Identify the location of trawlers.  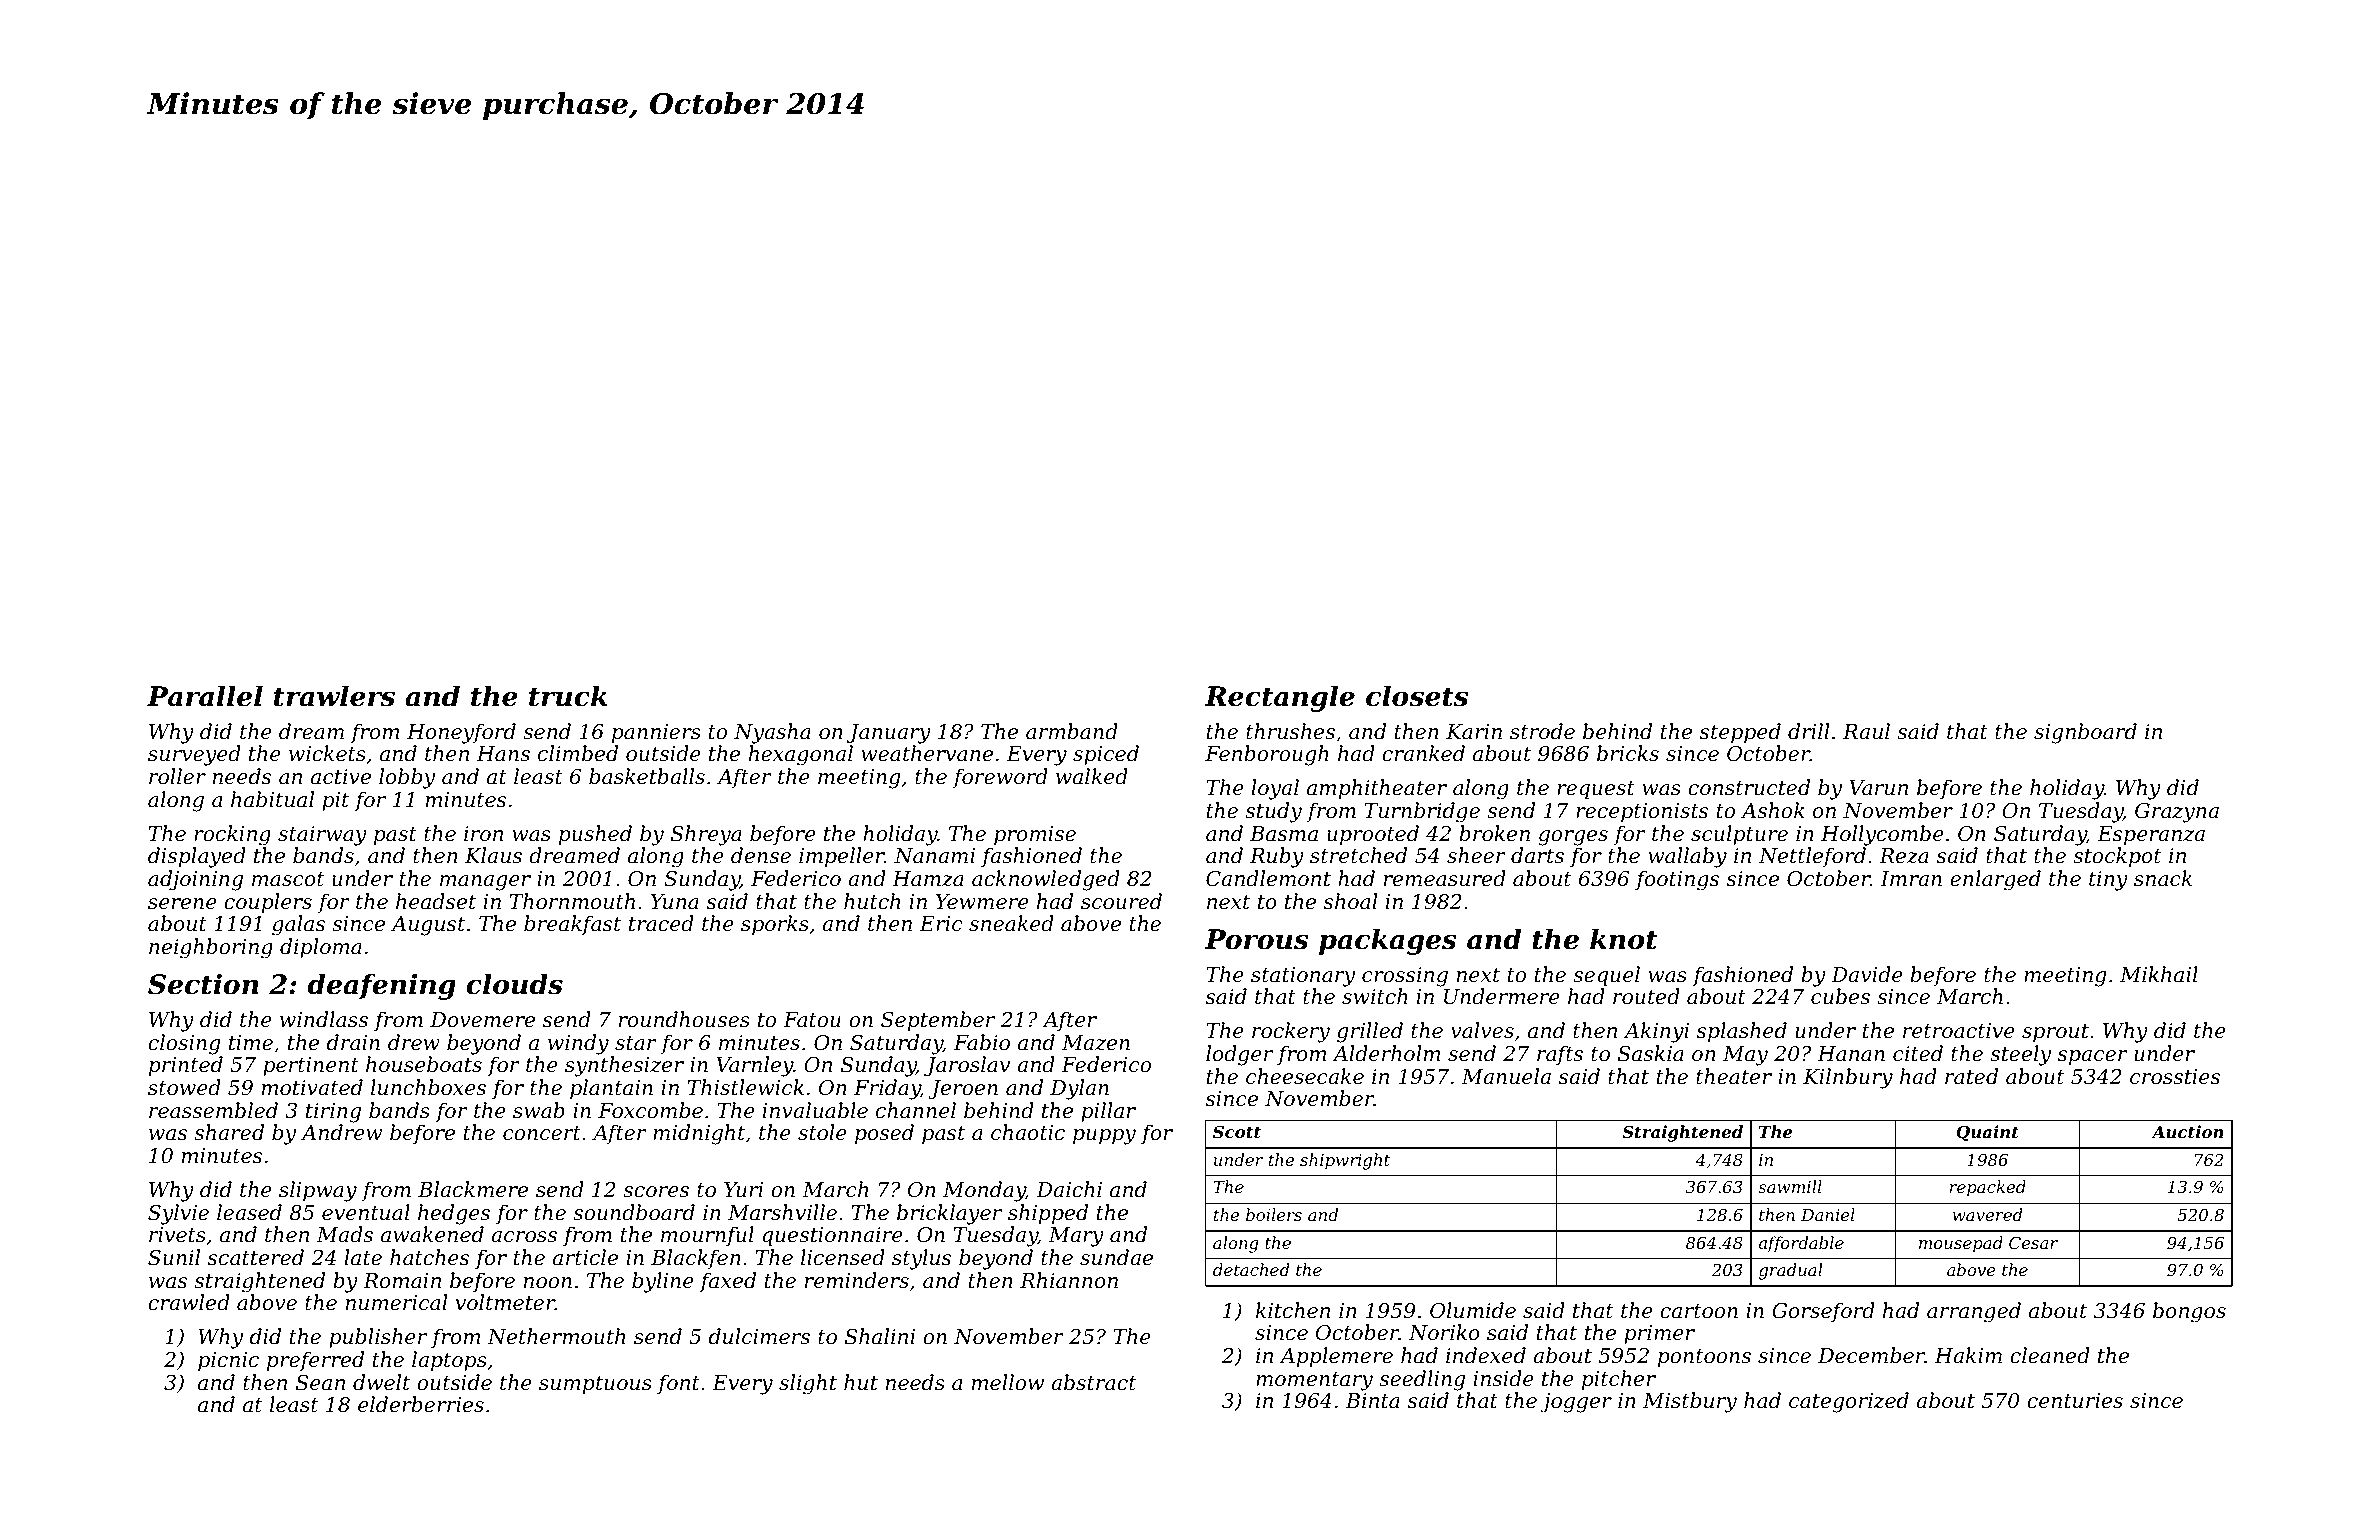
(334, 696).
